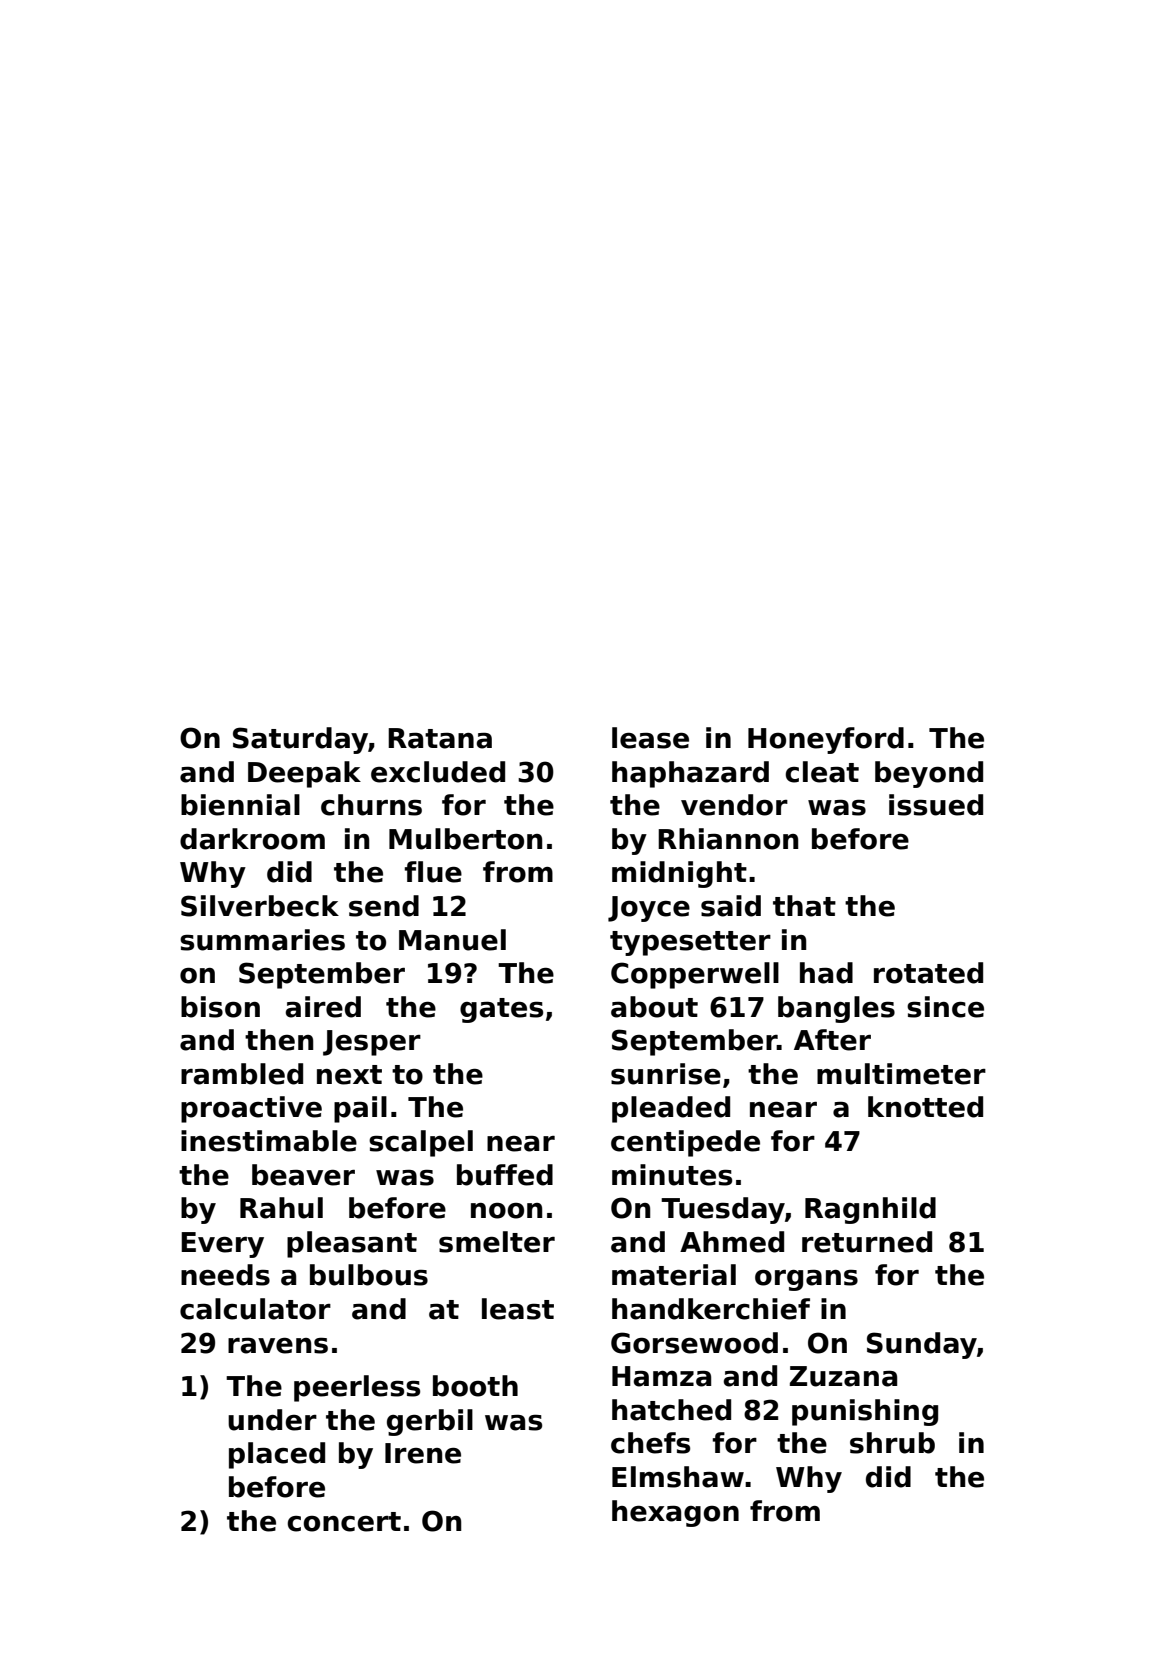 Image resolution: width=1165 pixels, height=1654 pixels. I want to click on smelter, so click(497, 1242).
